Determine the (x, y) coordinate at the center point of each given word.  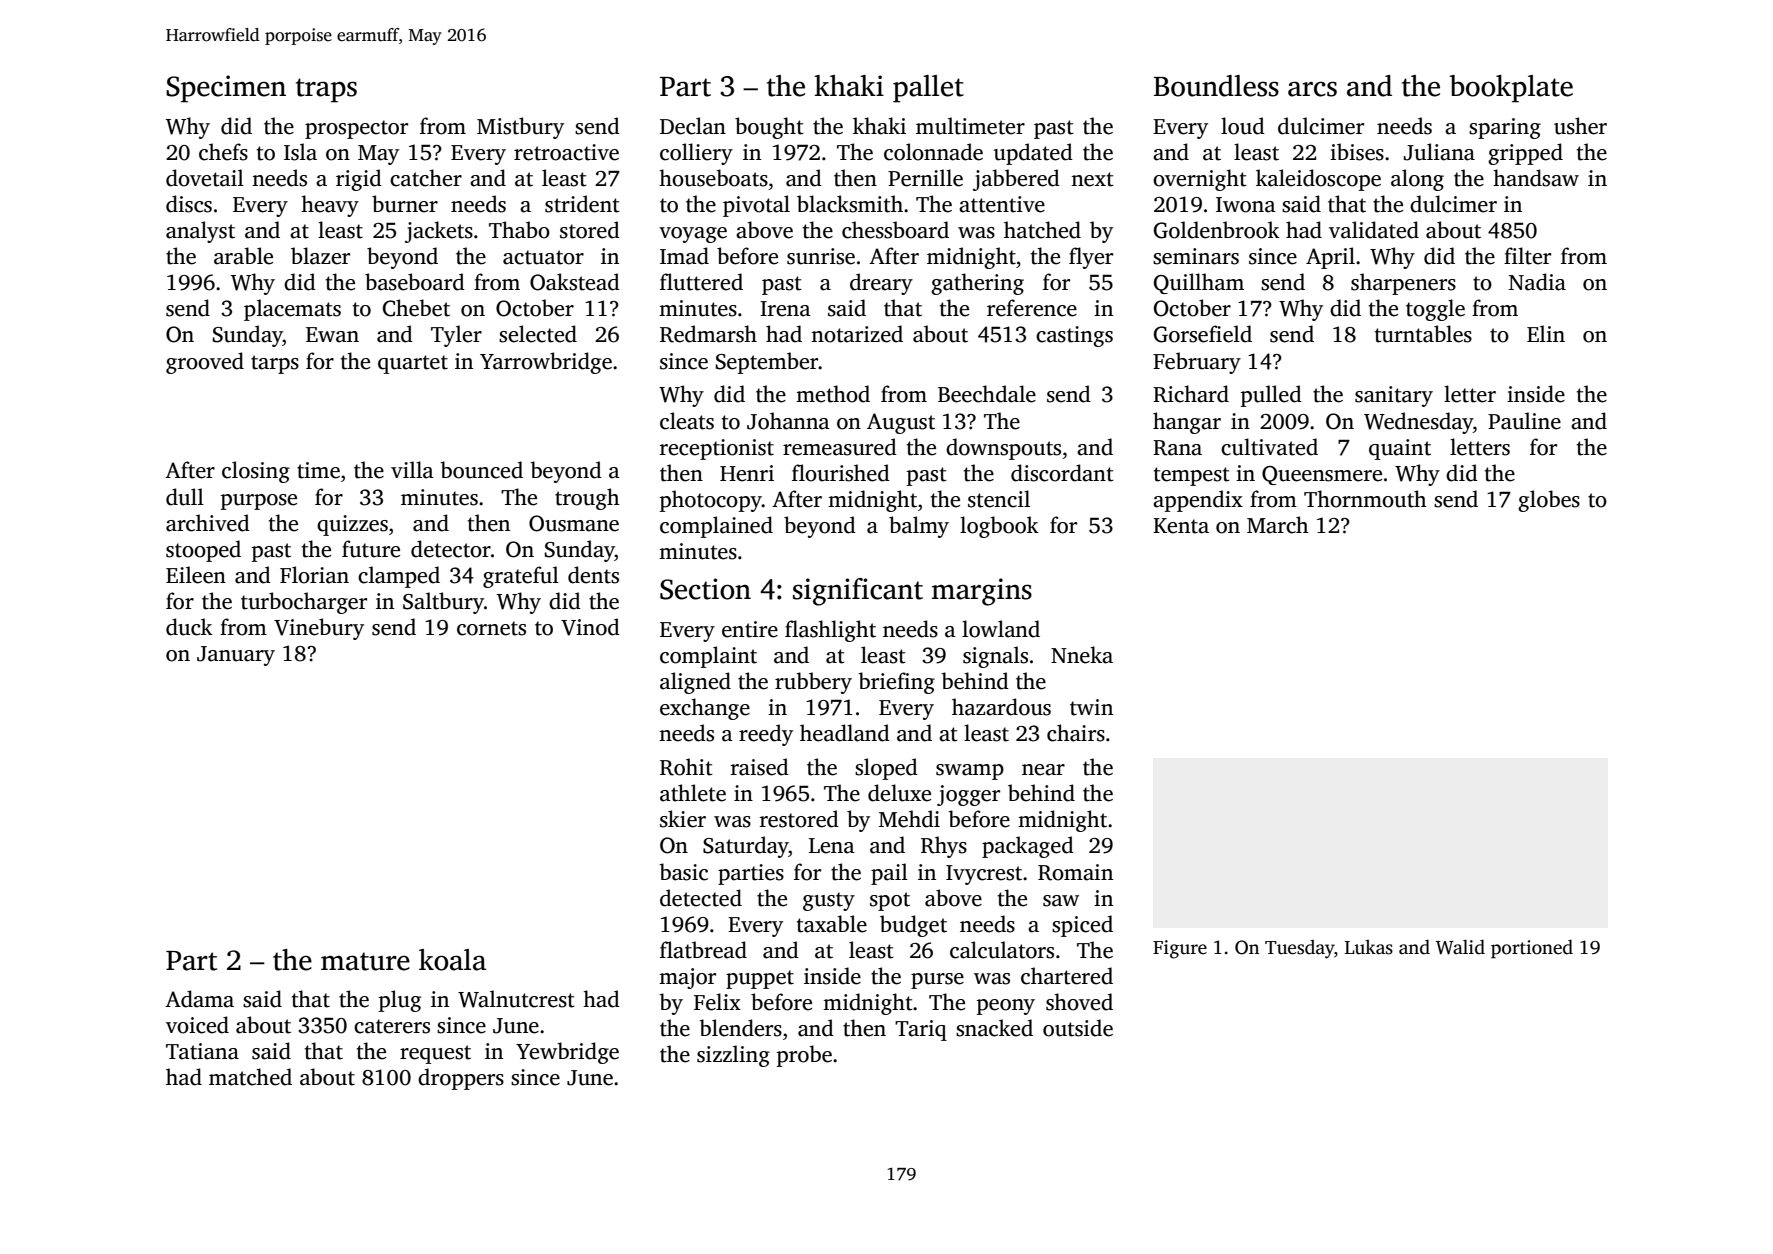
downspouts (1003, 449)
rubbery (813, 683)
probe (804, 1056)
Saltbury (443, 603)
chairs (1076, 733)
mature (365, 961)
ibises (1357, 152)
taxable (832, 924)
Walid (1460, 947)
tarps (275, 364)
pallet (928, 89)
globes (1549, 501)
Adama (199, 999)
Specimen (226, 89)
